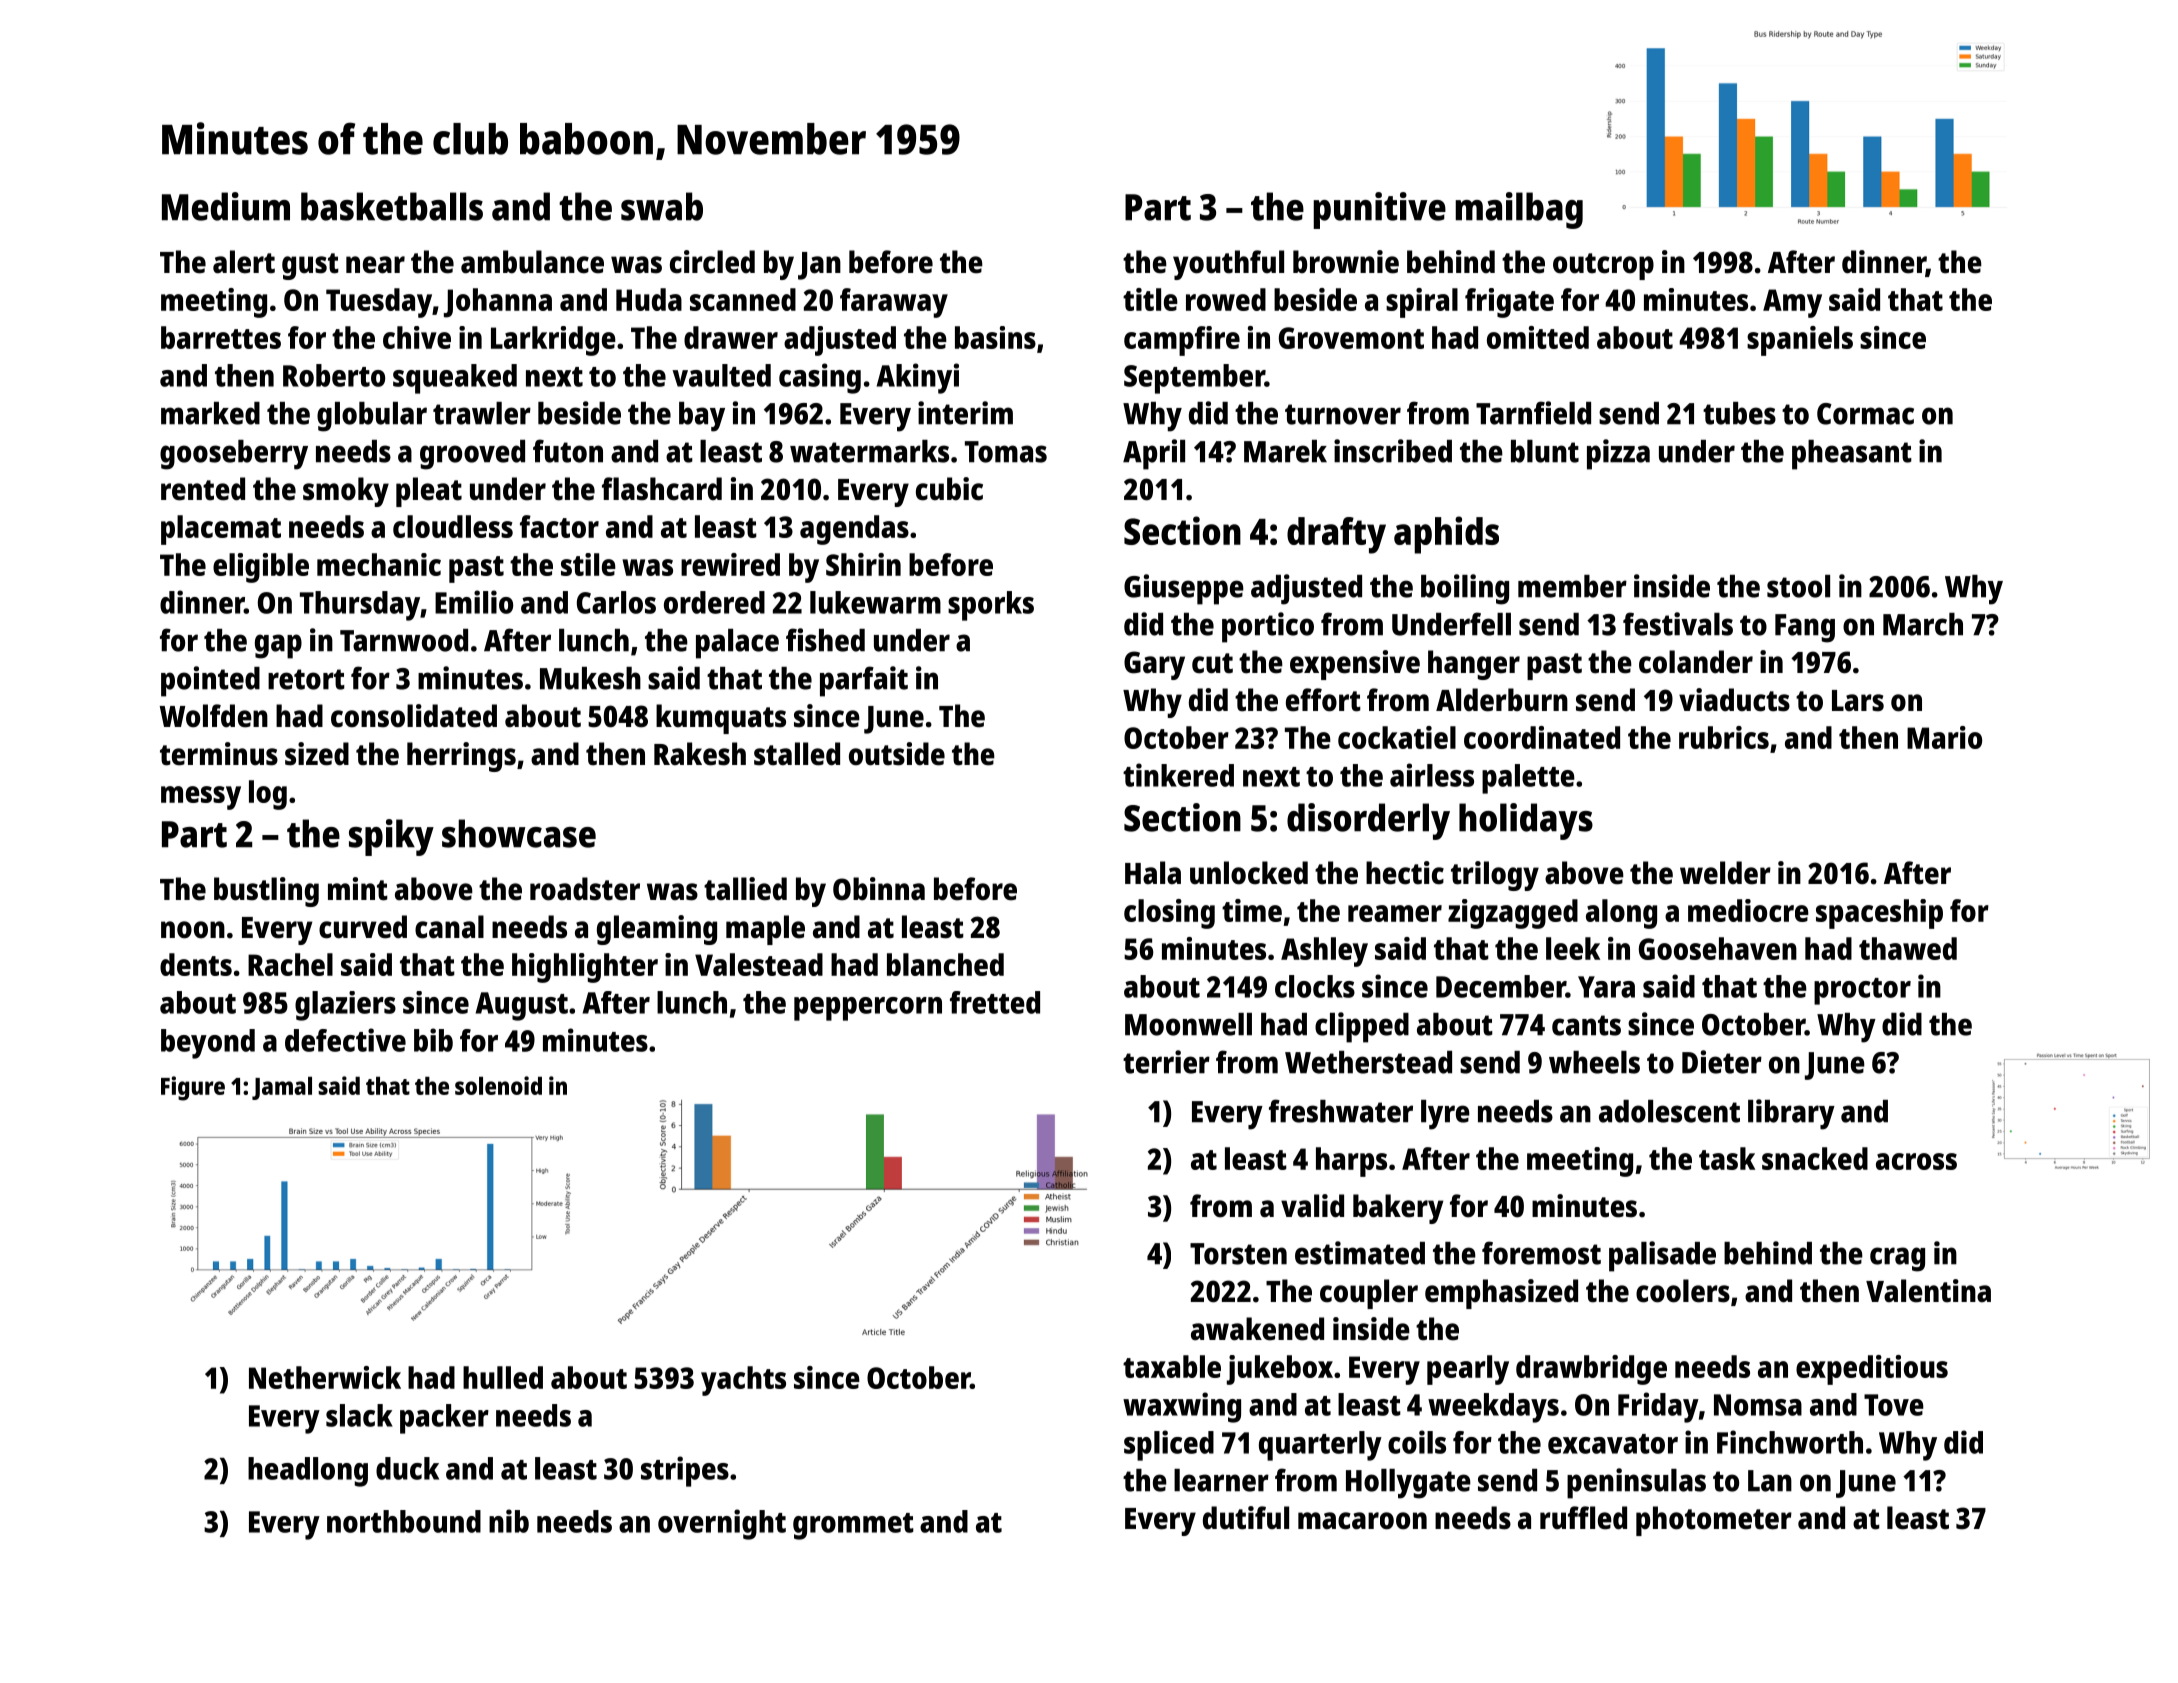  I want to click on hulled, so click(503, 1377).
